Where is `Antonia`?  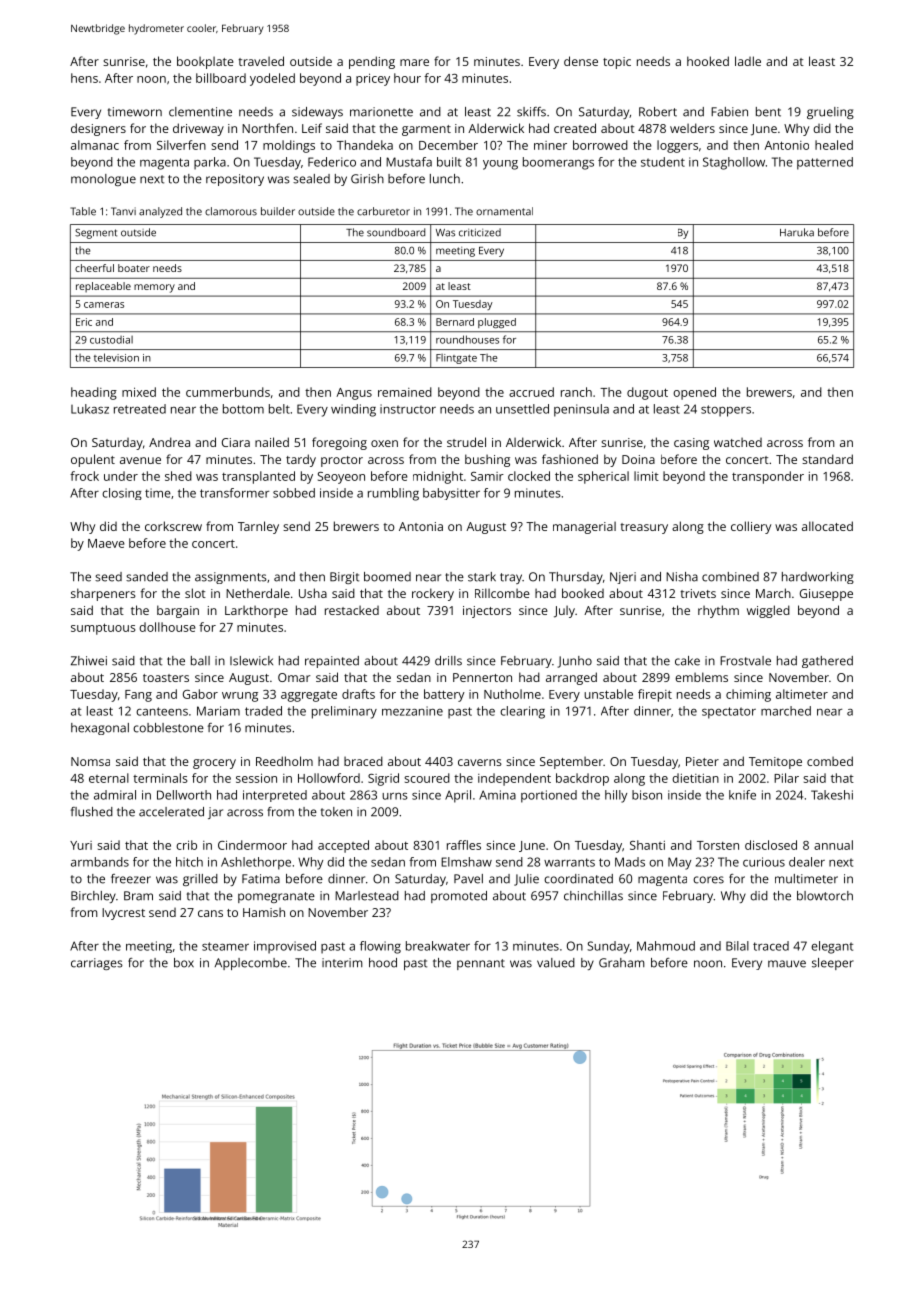
Antonia is located at coordinates (421, 526).
